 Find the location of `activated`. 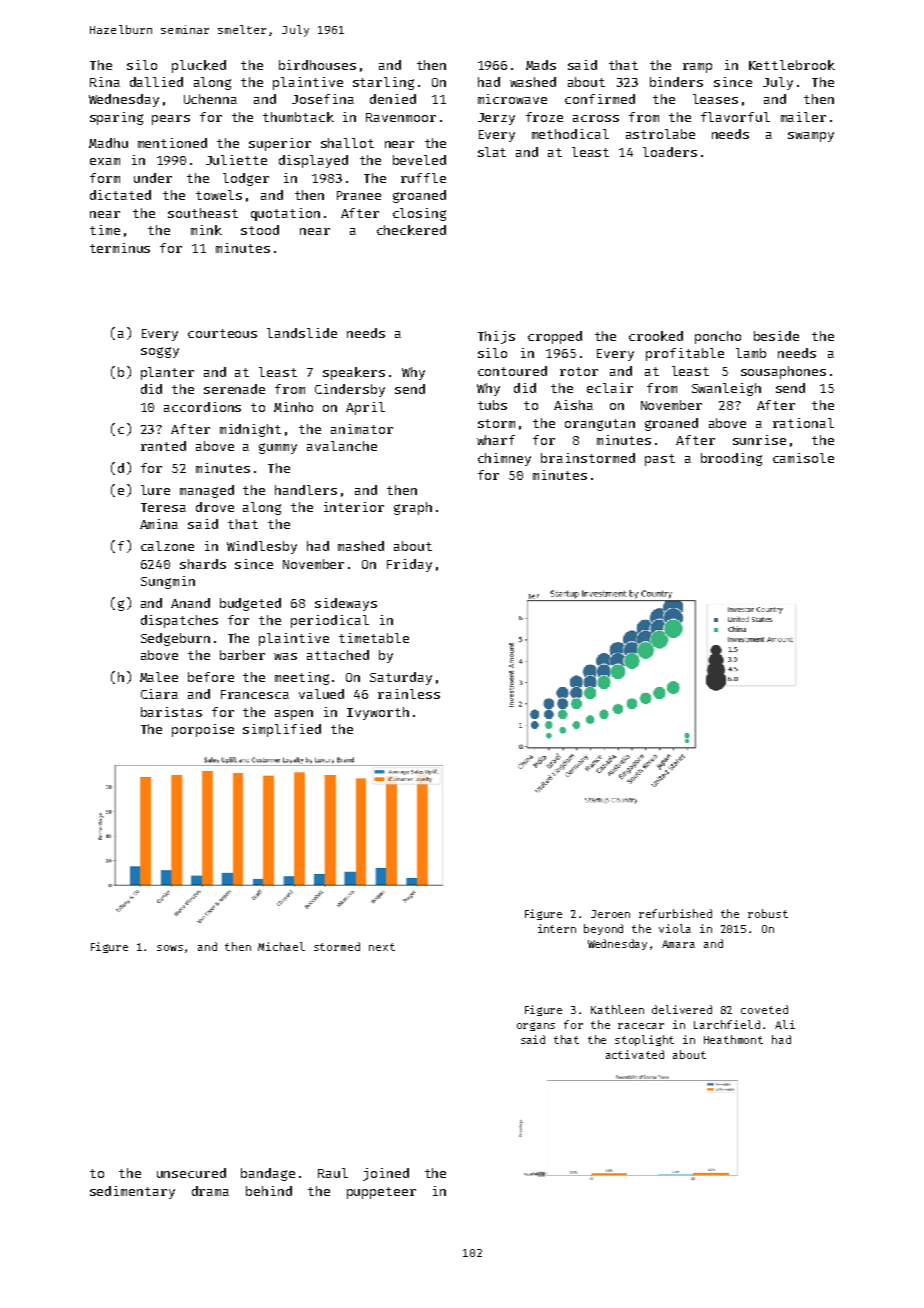

activated is located at coordinates (635, 1054).
